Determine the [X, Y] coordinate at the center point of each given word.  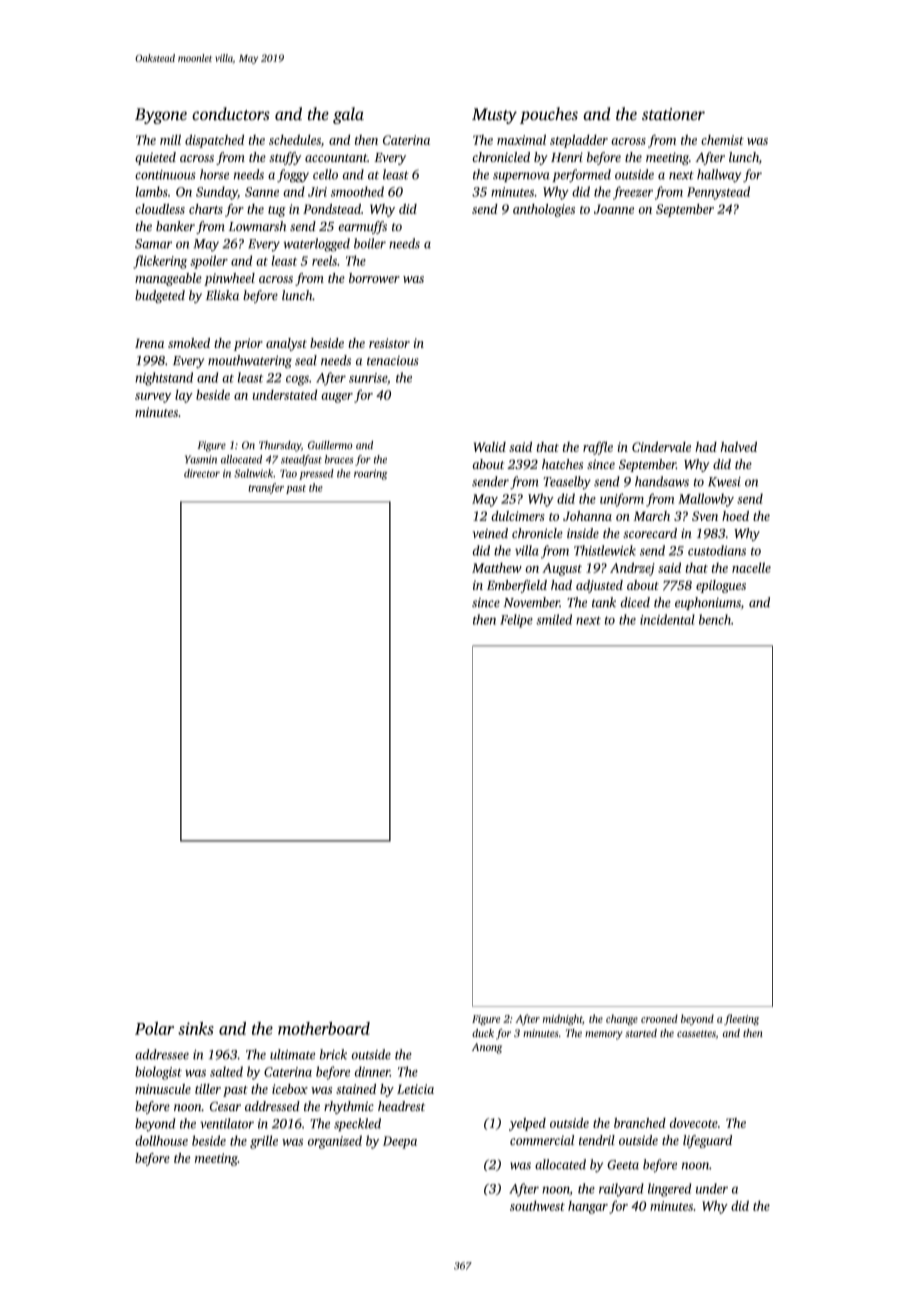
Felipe [516, 621]
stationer [673, 114]
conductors [231, 114]
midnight [563, 1019]
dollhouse [161, 1140]
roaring [370, 474]
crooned [659, 1018]
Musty [494, 116]
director [202, 473]
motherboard [324, 1028]
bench [715, 619]
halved [739, 447]
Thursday [280, 446]
